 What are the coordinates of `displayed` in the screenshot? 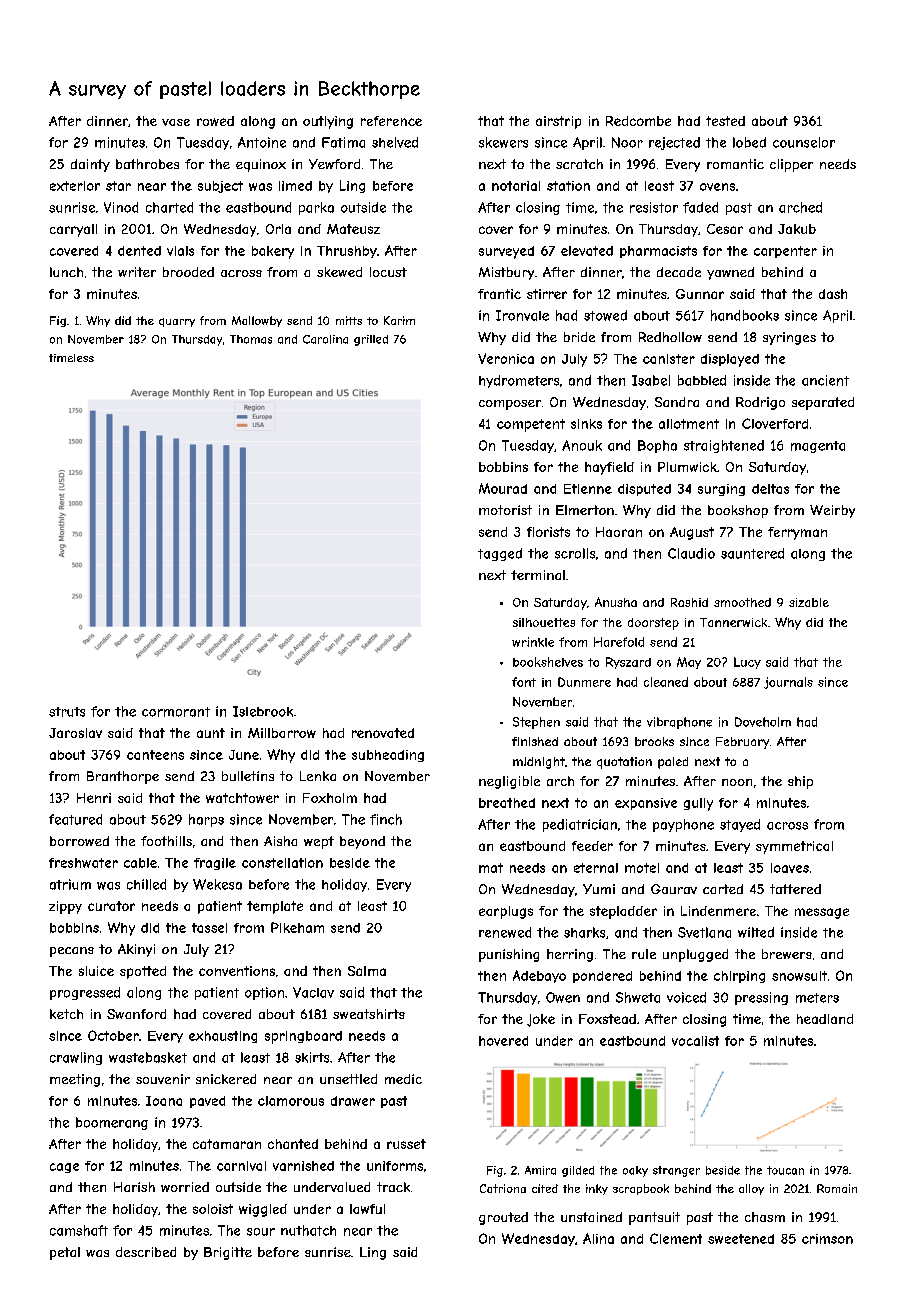 It's located at (730, 360).
